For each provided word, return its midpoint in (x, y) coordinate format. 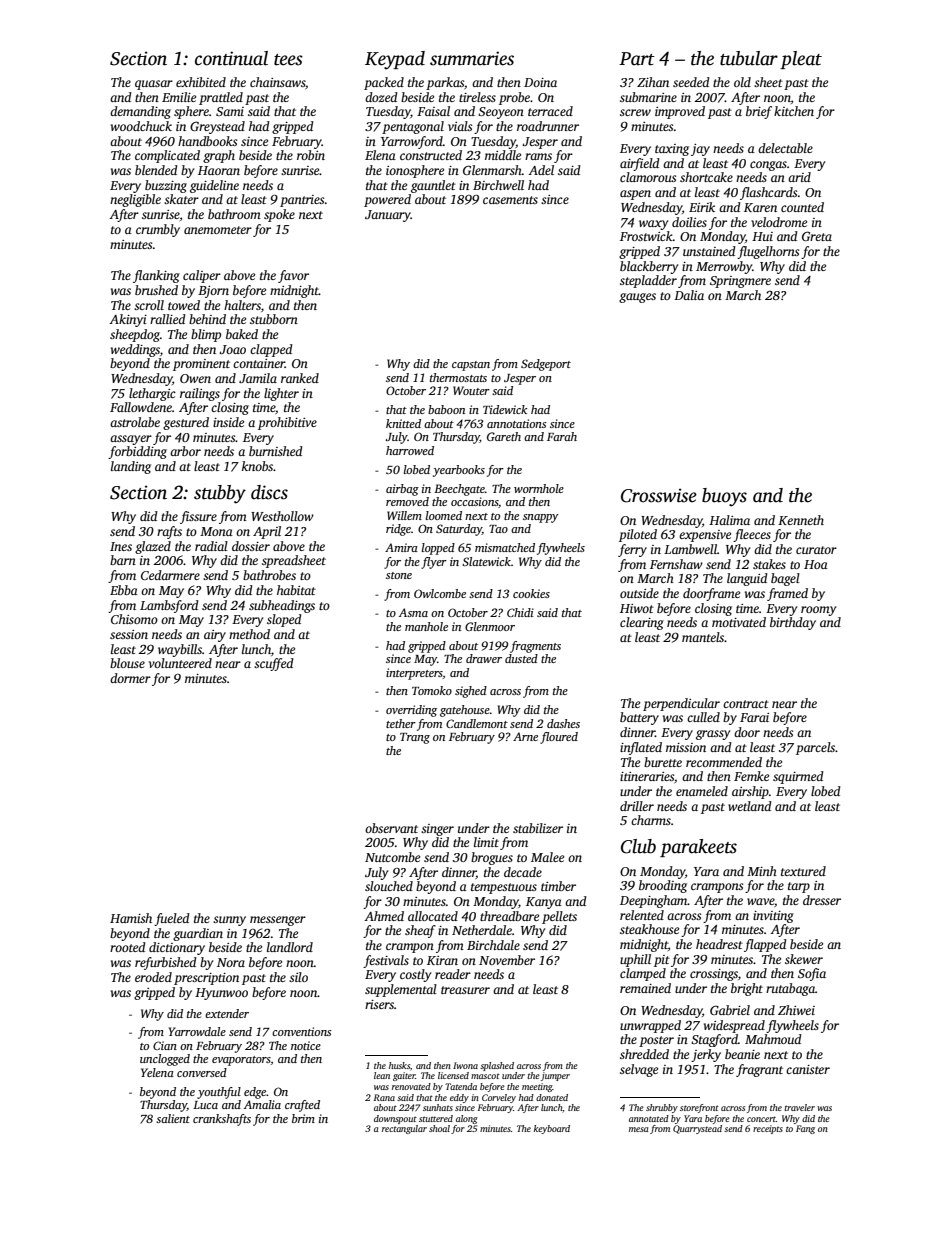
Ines (121, 546)
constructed (431, 155)
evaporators (241, 1061)
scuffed (274, 664)
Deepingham (654, 901)
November (507, 960)
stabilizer (538, 828)
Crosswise (659, 495)
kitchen (794, 111)
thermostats (458, 377)
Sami (230, 111)
